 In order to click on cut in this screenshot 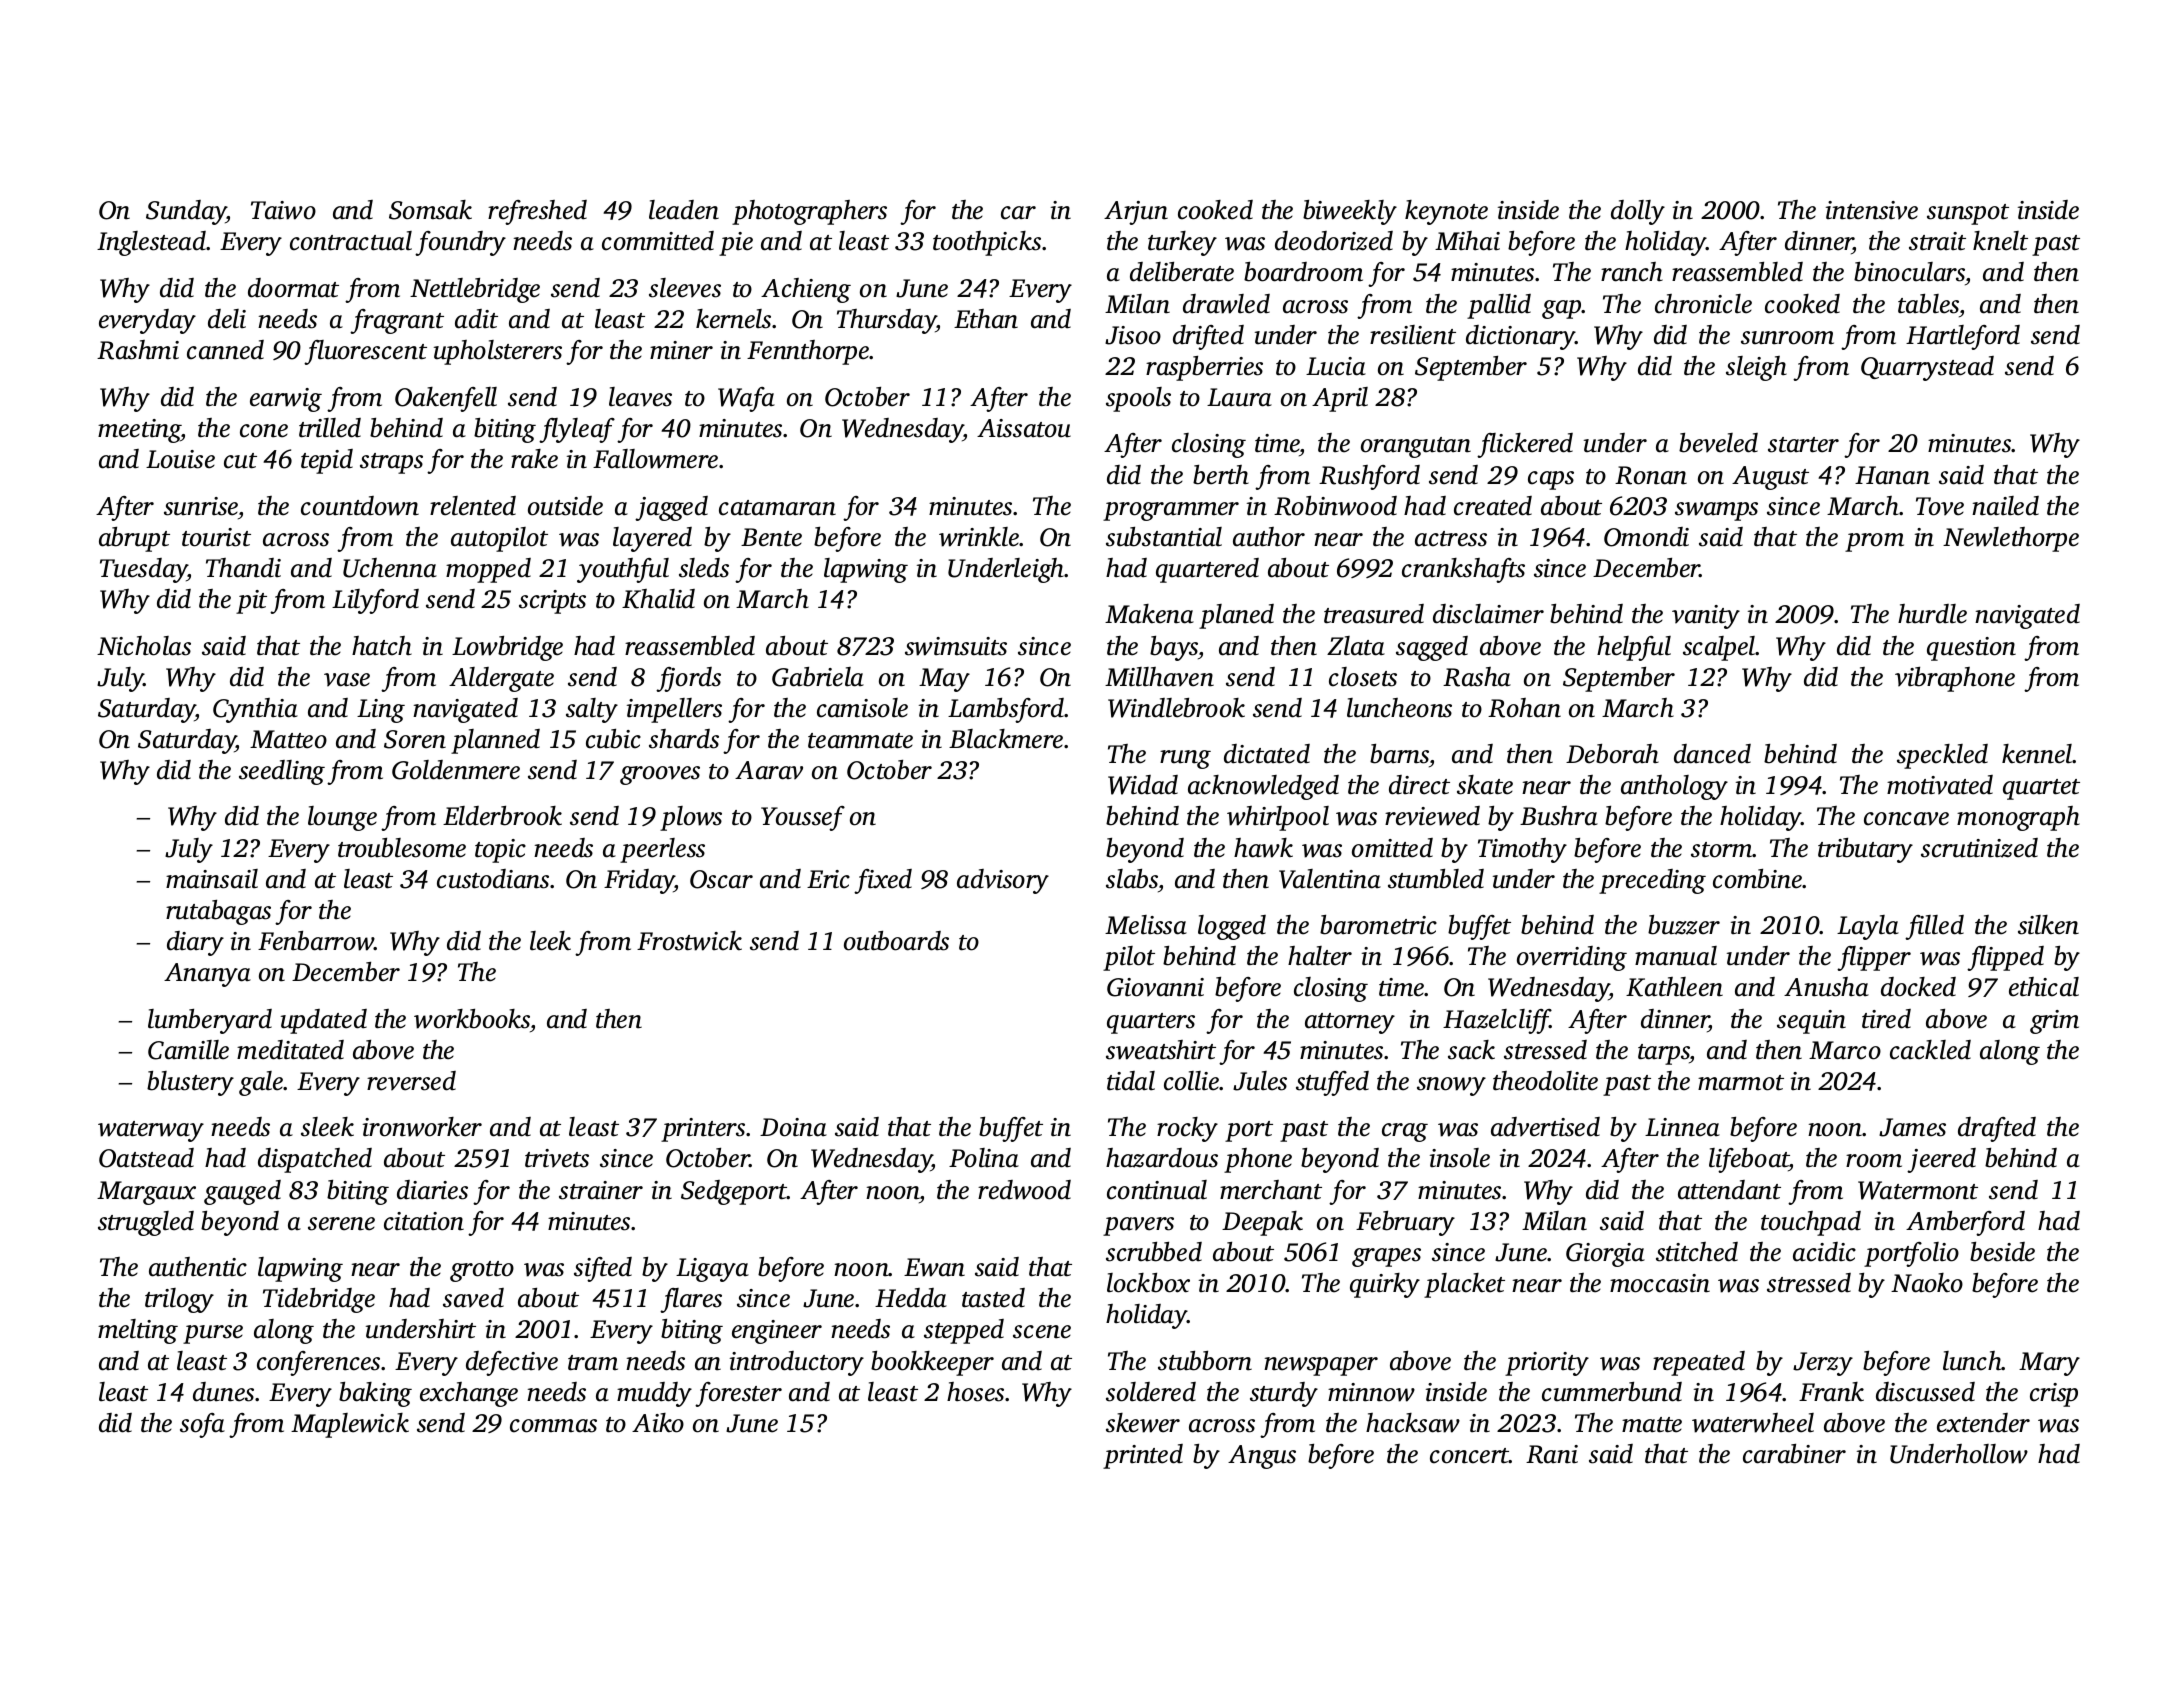, I will do `click(240, 461)`.
